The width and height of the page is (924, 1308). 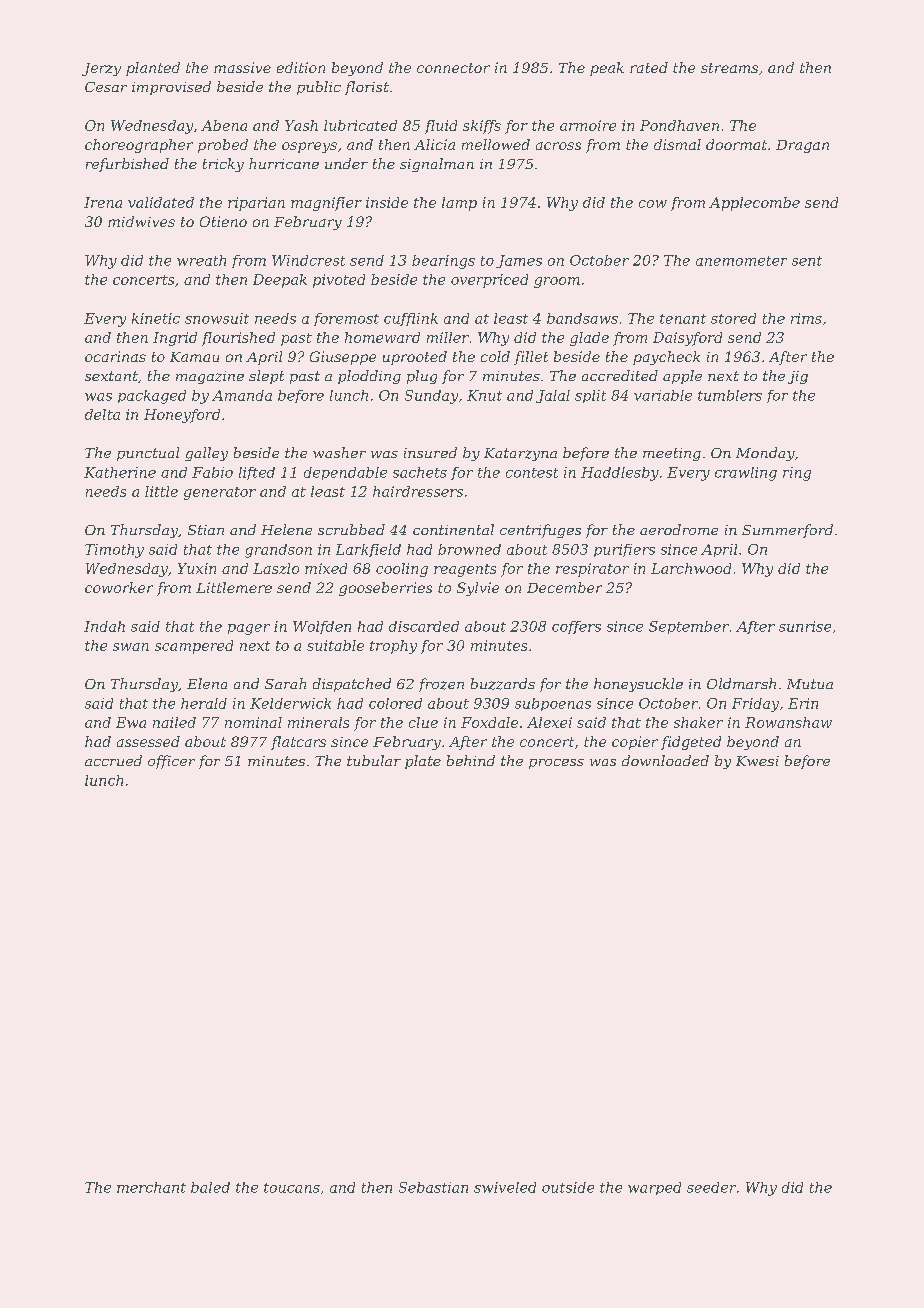 I want to click on ocarinas, so click(x=115, y=356).
